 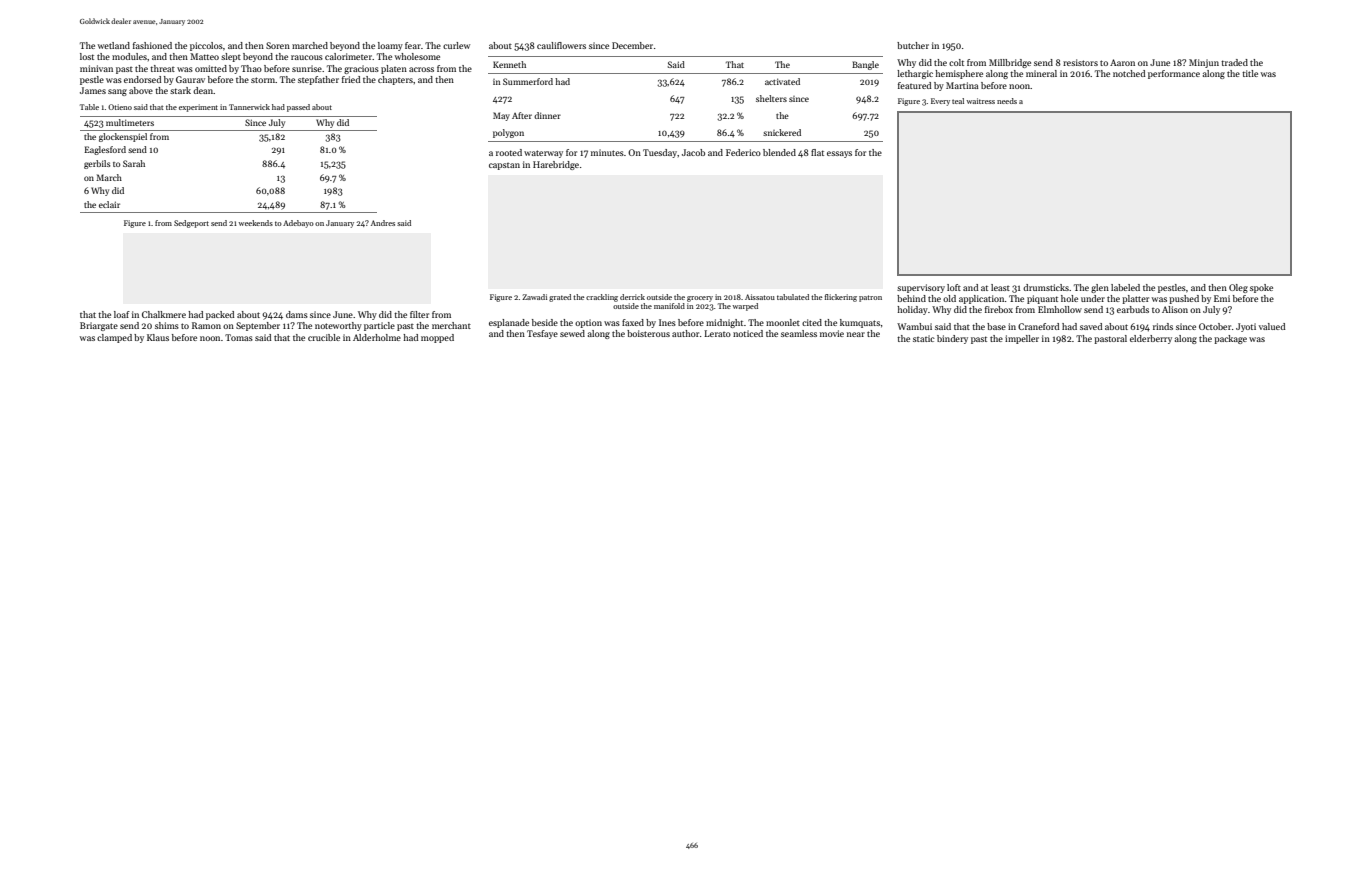 What do you see at coordinates (981, 101) in the screenshot?
I see `waitress` at bounding box center [981, 101].
